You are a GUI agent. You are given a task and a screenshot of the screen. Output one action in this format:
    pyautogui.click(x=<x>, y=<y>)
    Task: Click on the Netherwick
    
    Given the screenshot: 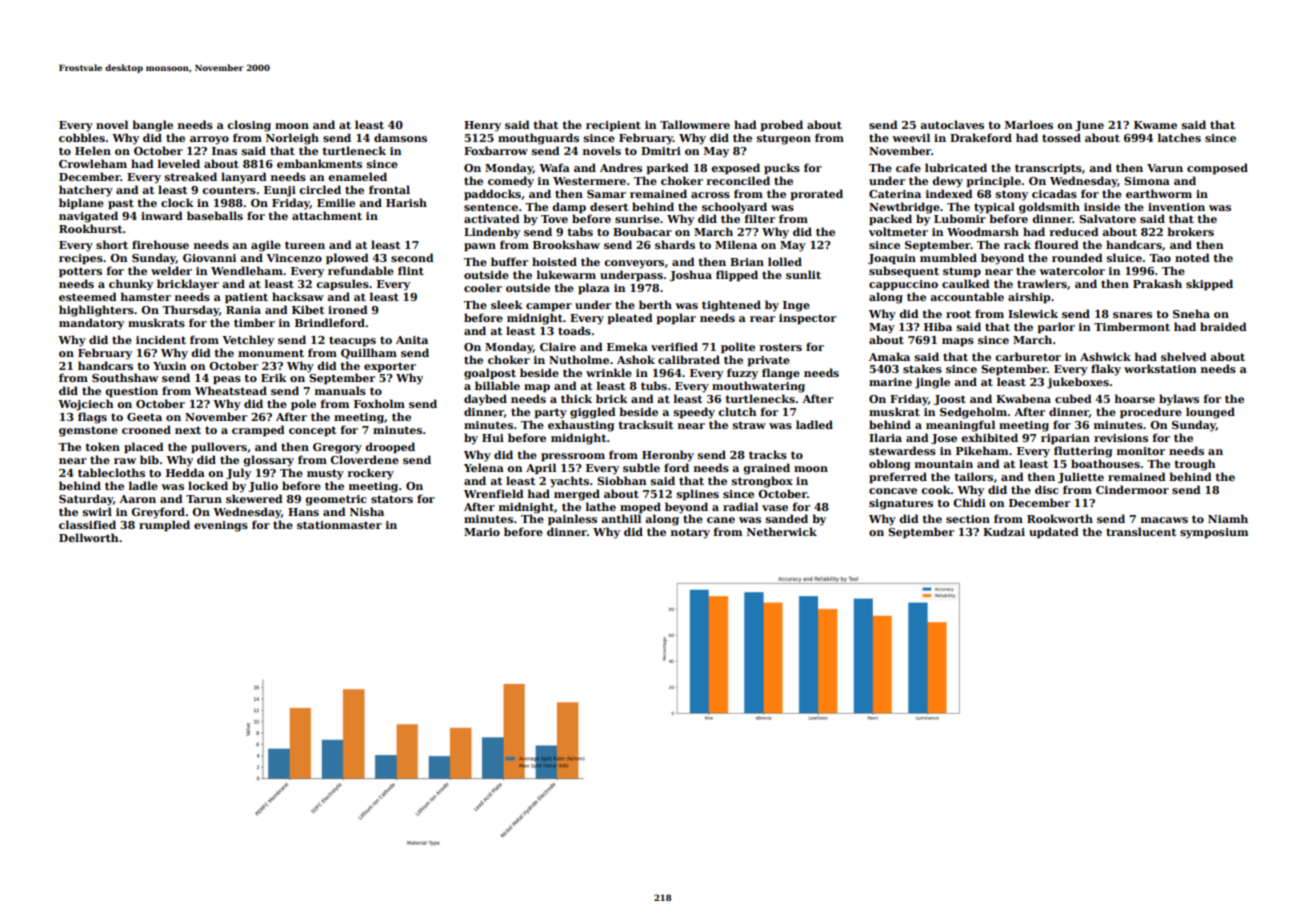 What is the action you would take?
    pyautogui.click(x=782, y=531)
